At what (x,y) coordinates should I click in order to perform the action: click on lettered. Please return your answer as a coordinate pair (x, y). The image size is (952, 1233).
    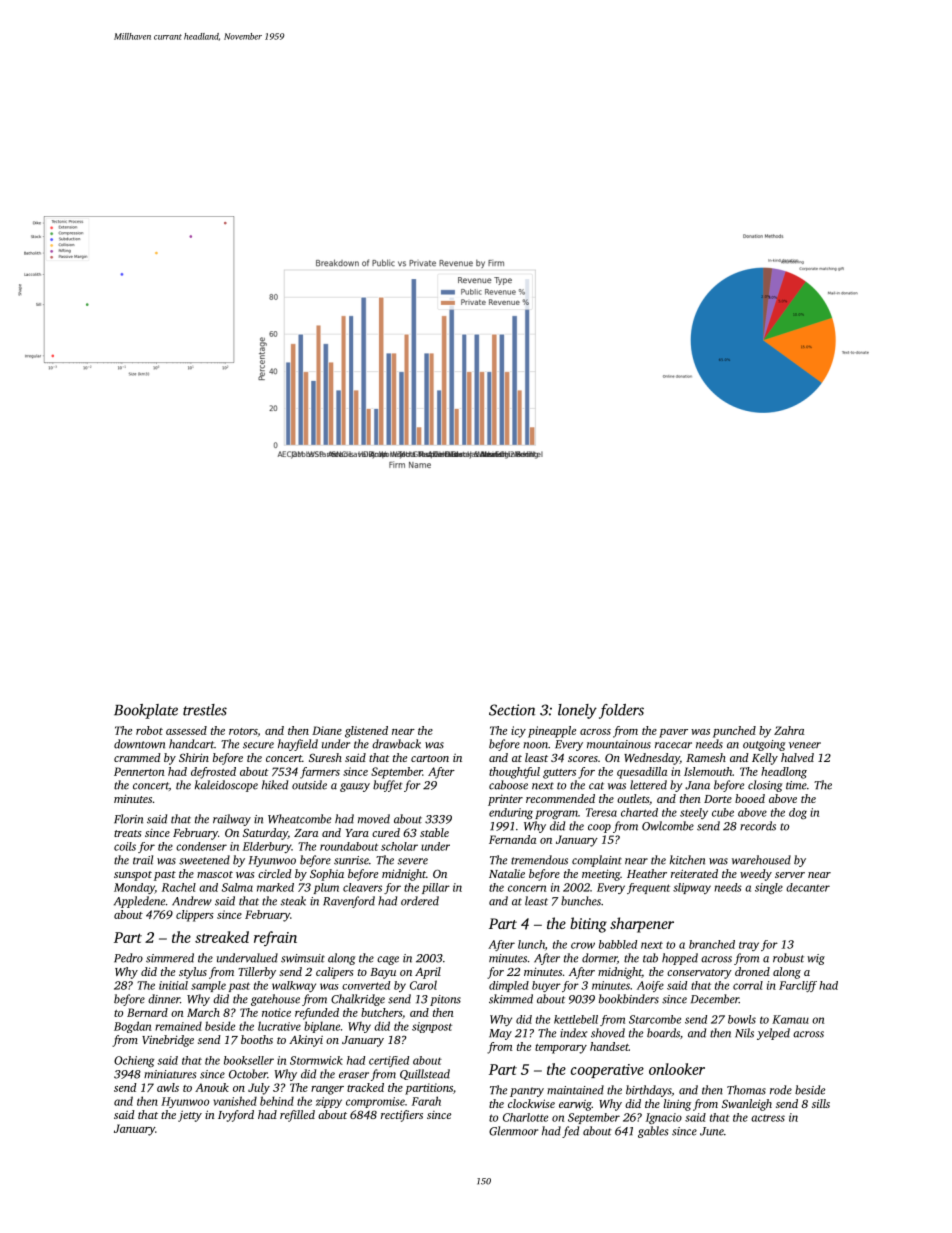
    Looking at the image, I should click on (648, 785).
